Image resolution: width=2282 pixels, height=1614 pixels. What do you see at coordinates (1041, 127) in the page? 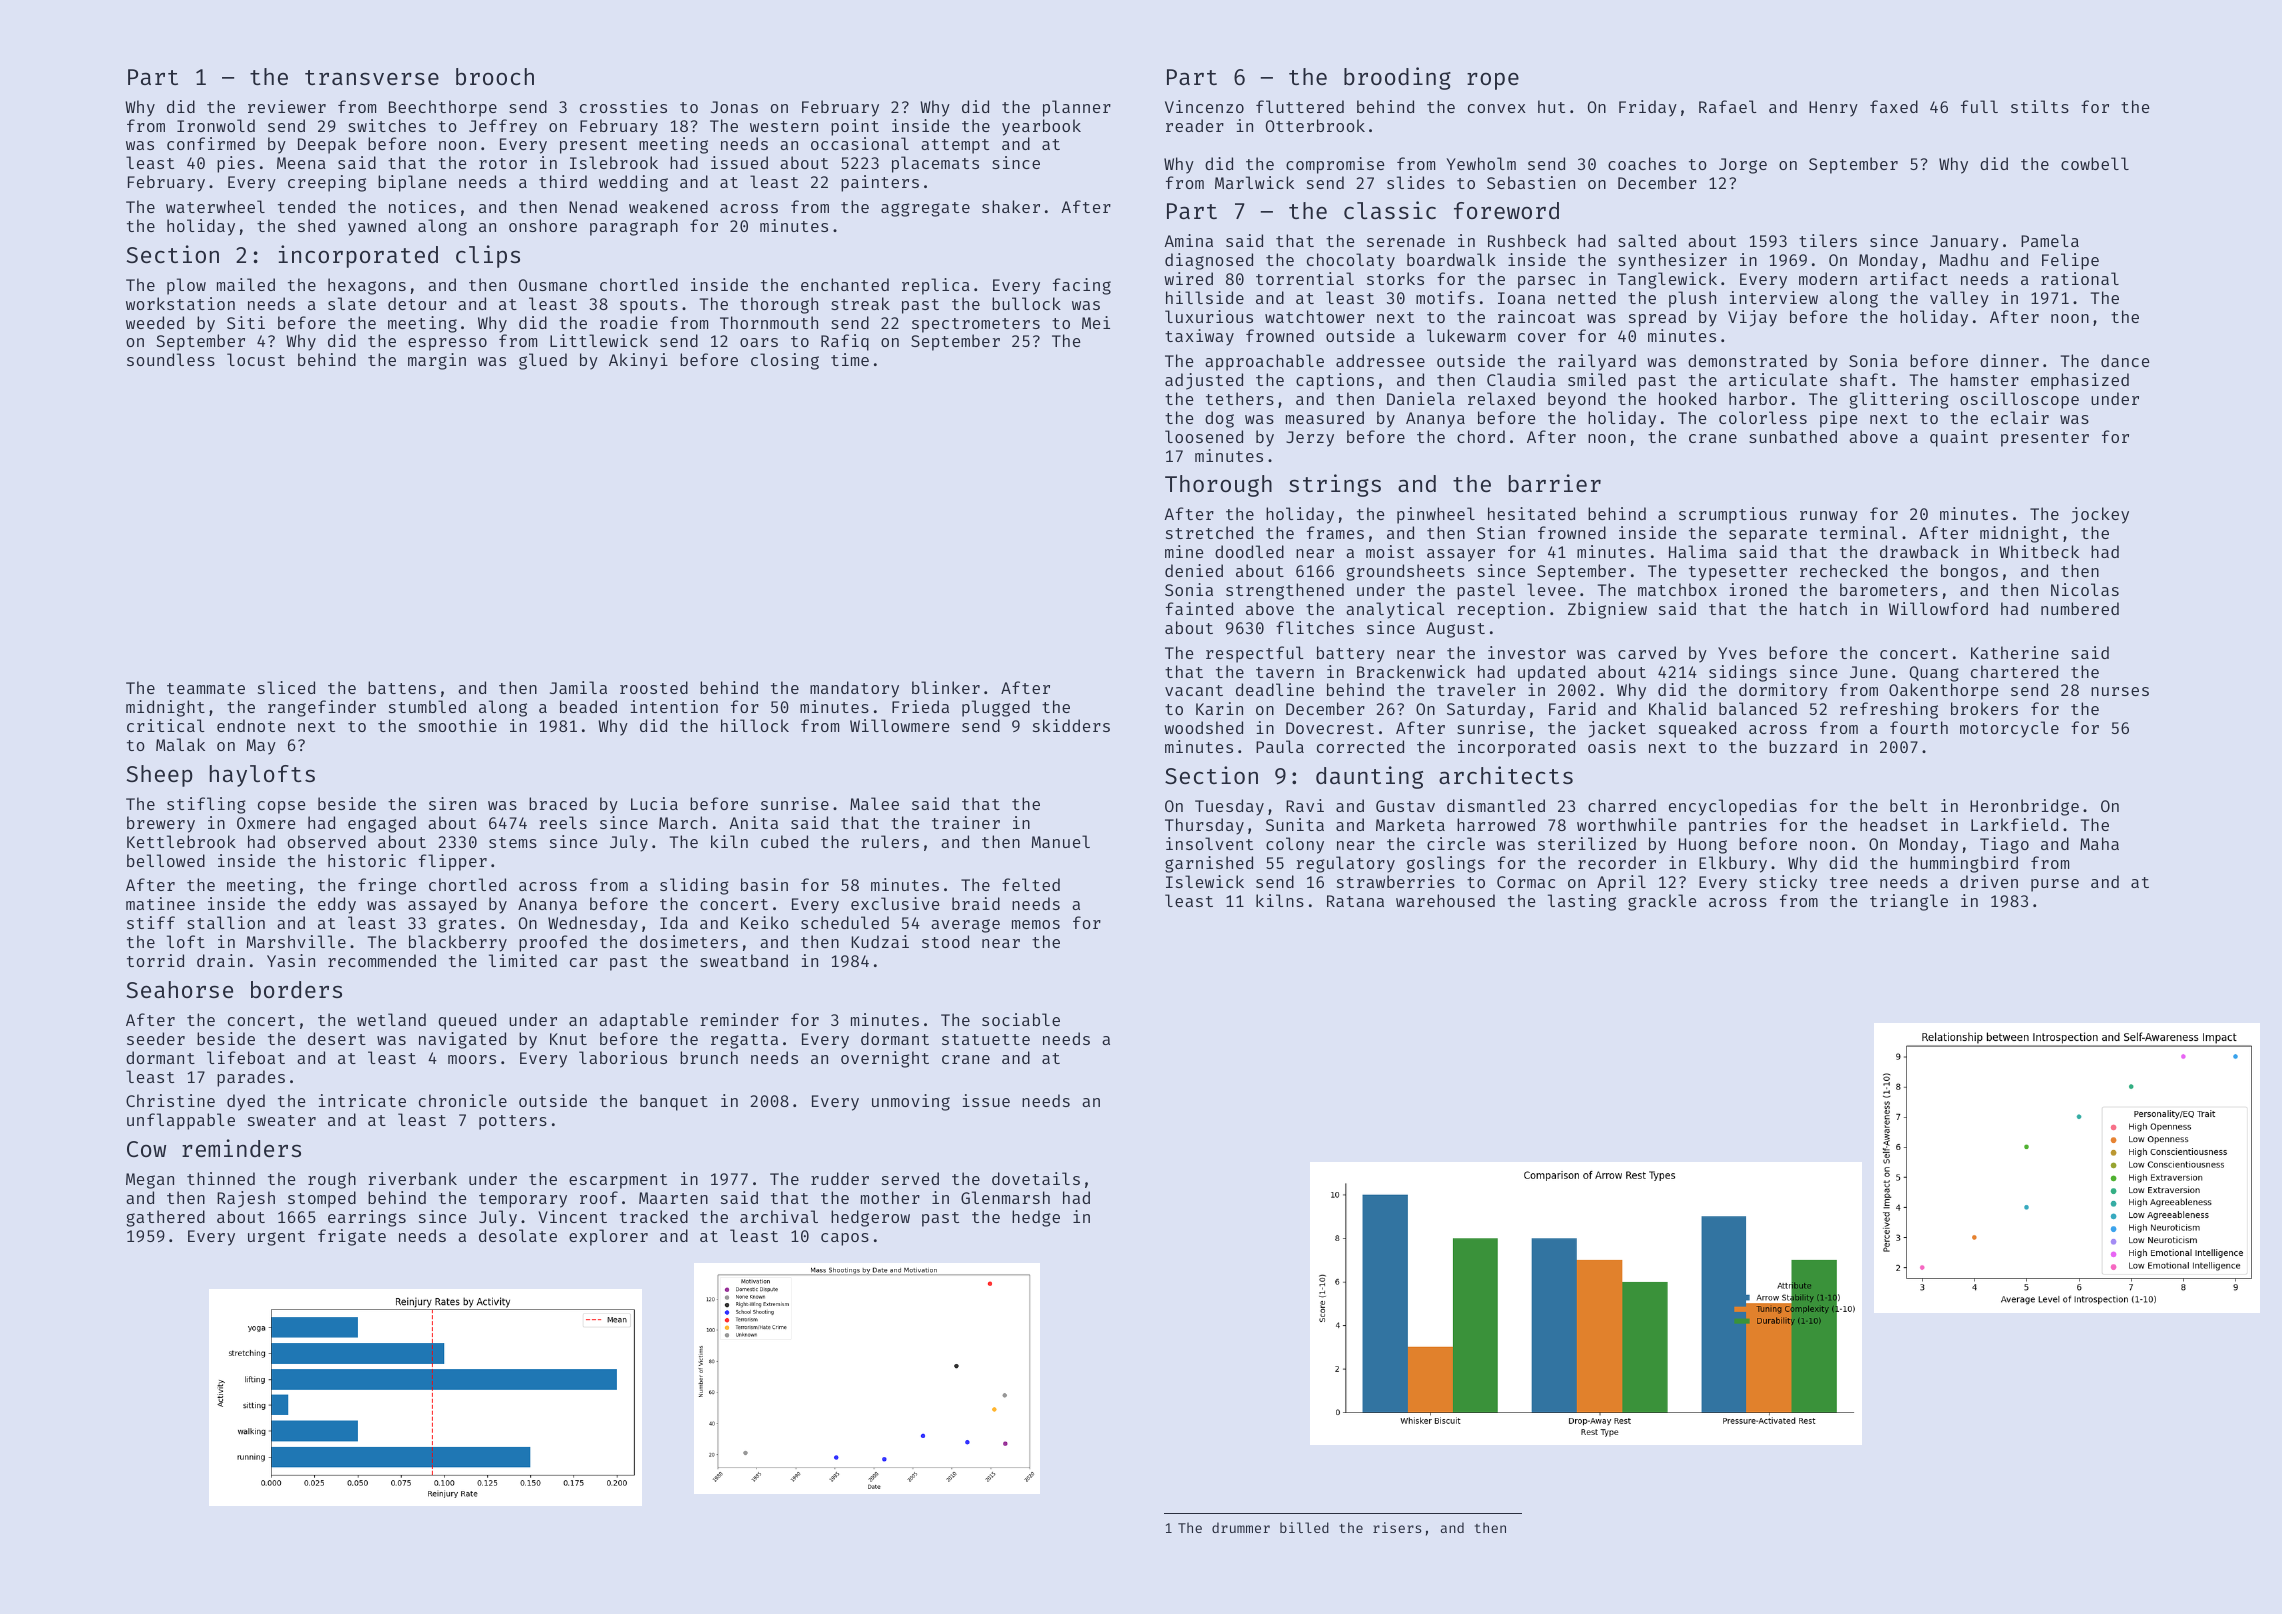
I see `yearbook` at bounding box center [1041, 127].
